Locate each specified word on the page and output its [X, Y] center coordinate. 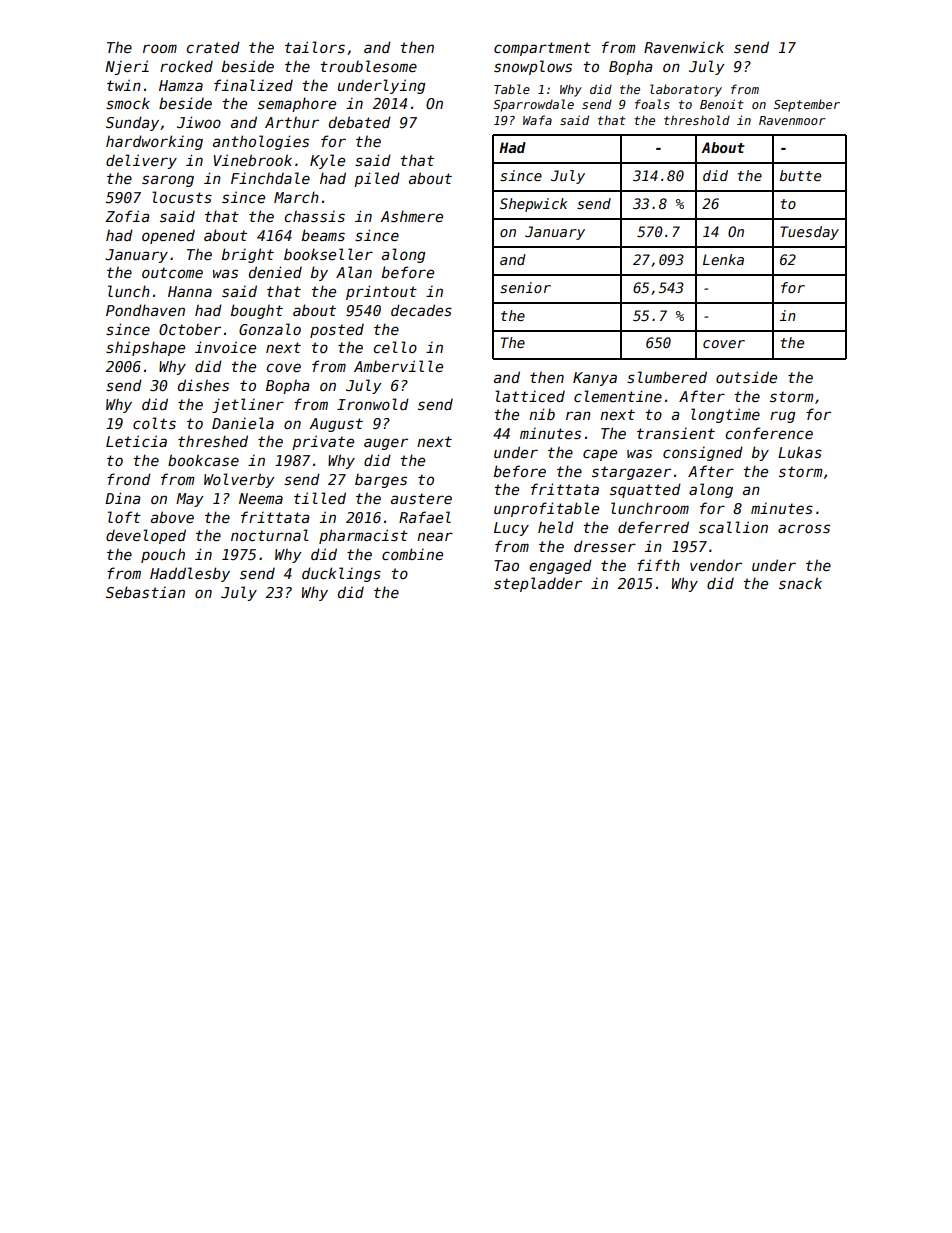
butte [800, 175]
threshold [697, 120]
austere [421, 498]
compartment [542, 49]
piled [377, 179]
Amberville [398, 366]
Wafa [537, 120]
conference [769, 433]
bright [248, 255]
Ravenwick [684, 47]
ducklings [341, 574]
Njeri [127, 67]
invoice [225, 347]
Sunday [132, 123]
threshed [213, 441]
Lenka [723, 259]
